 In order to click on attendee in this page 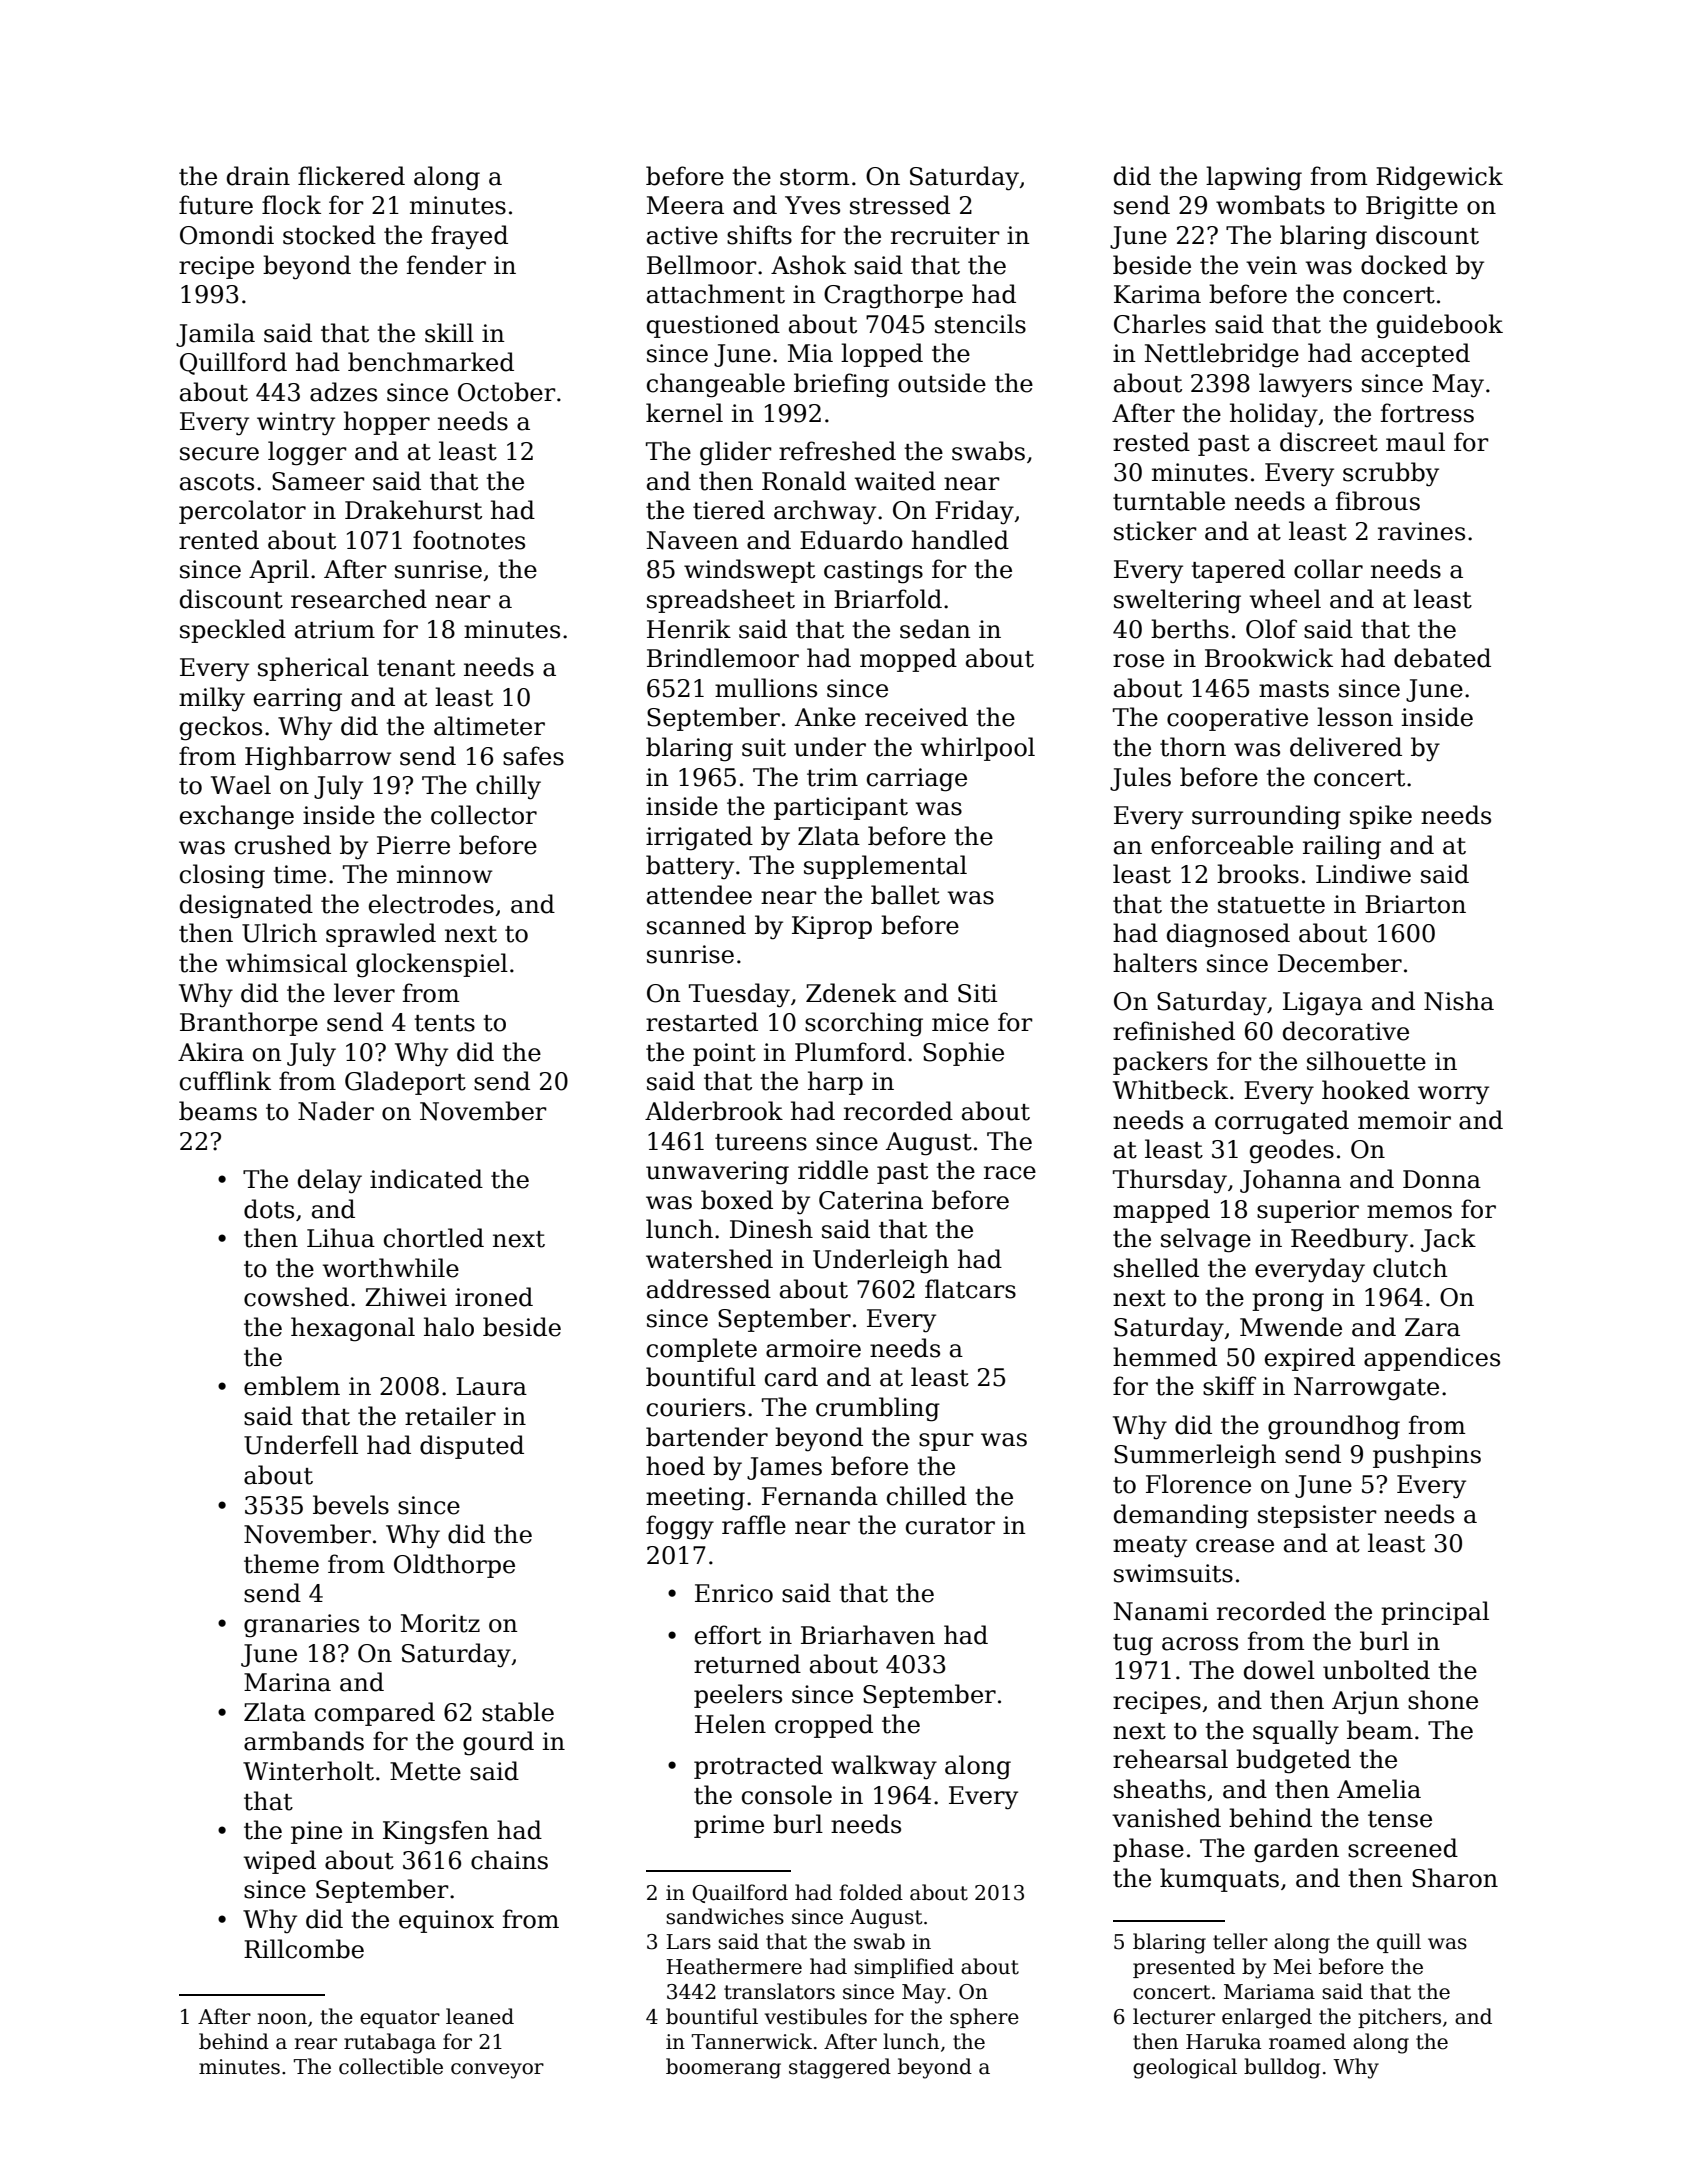, I will do `click(699, 895)`.
